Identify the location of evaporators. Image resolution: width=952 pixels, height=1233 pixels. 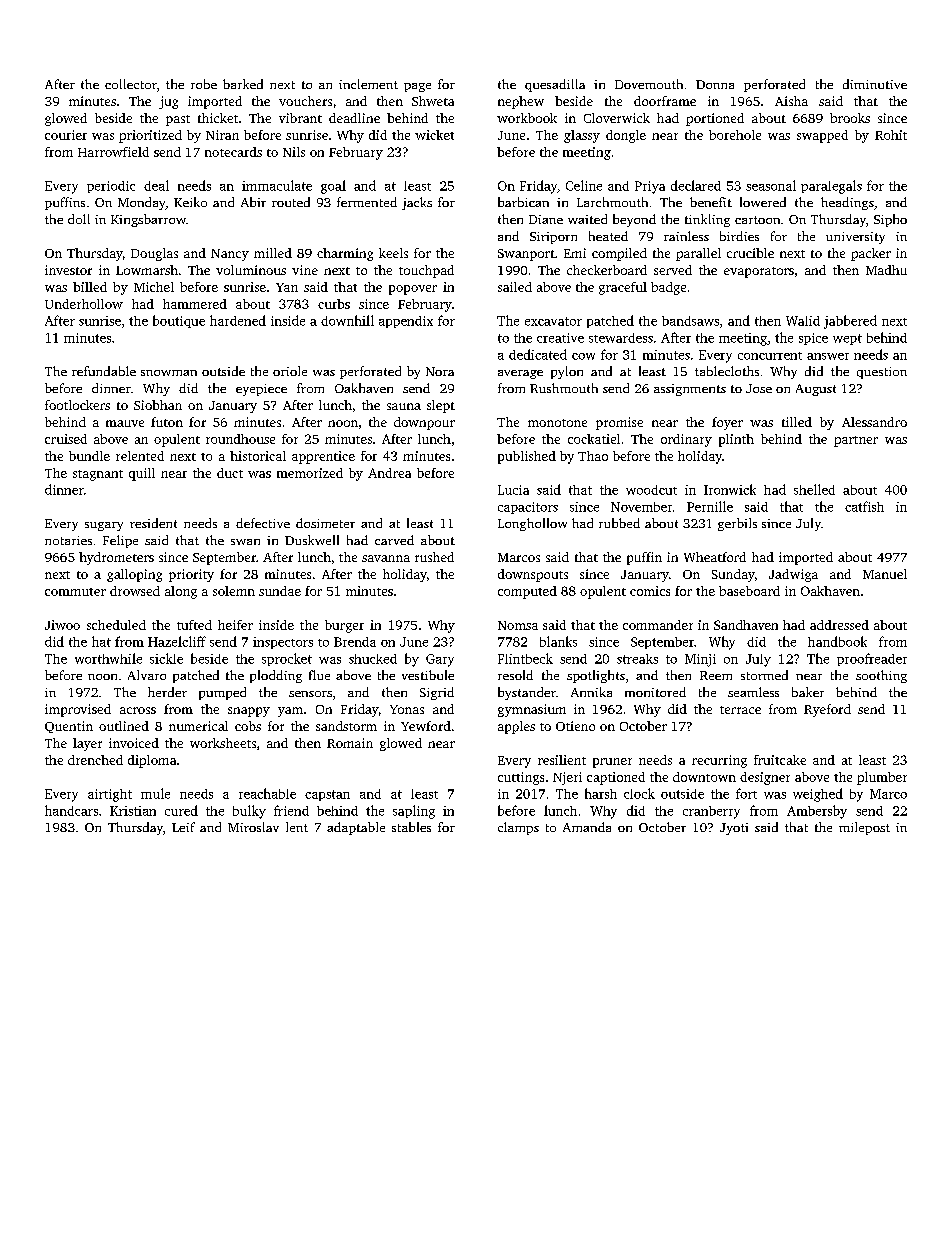
(759, 272).
